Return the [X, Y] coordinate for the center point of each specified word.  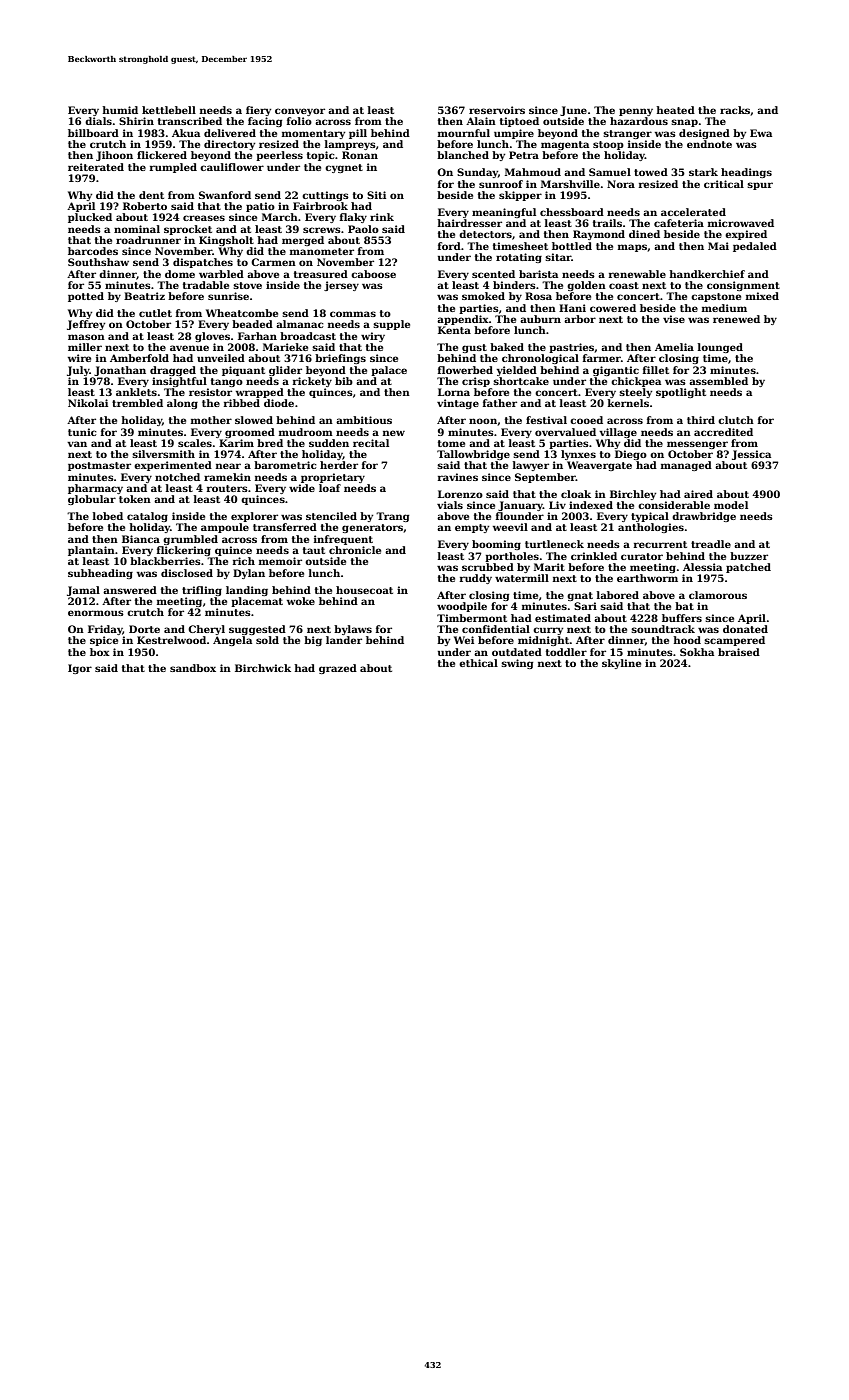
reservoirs [497, 110]
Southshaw [98, 262]
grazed [338, 669]
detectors [485, 234]
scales [195, 443]
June [573, 111]
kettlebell [169, 110]
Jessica [751, 455]
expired [746, 235]
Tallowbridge [473, 455]
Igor [80, 669]
